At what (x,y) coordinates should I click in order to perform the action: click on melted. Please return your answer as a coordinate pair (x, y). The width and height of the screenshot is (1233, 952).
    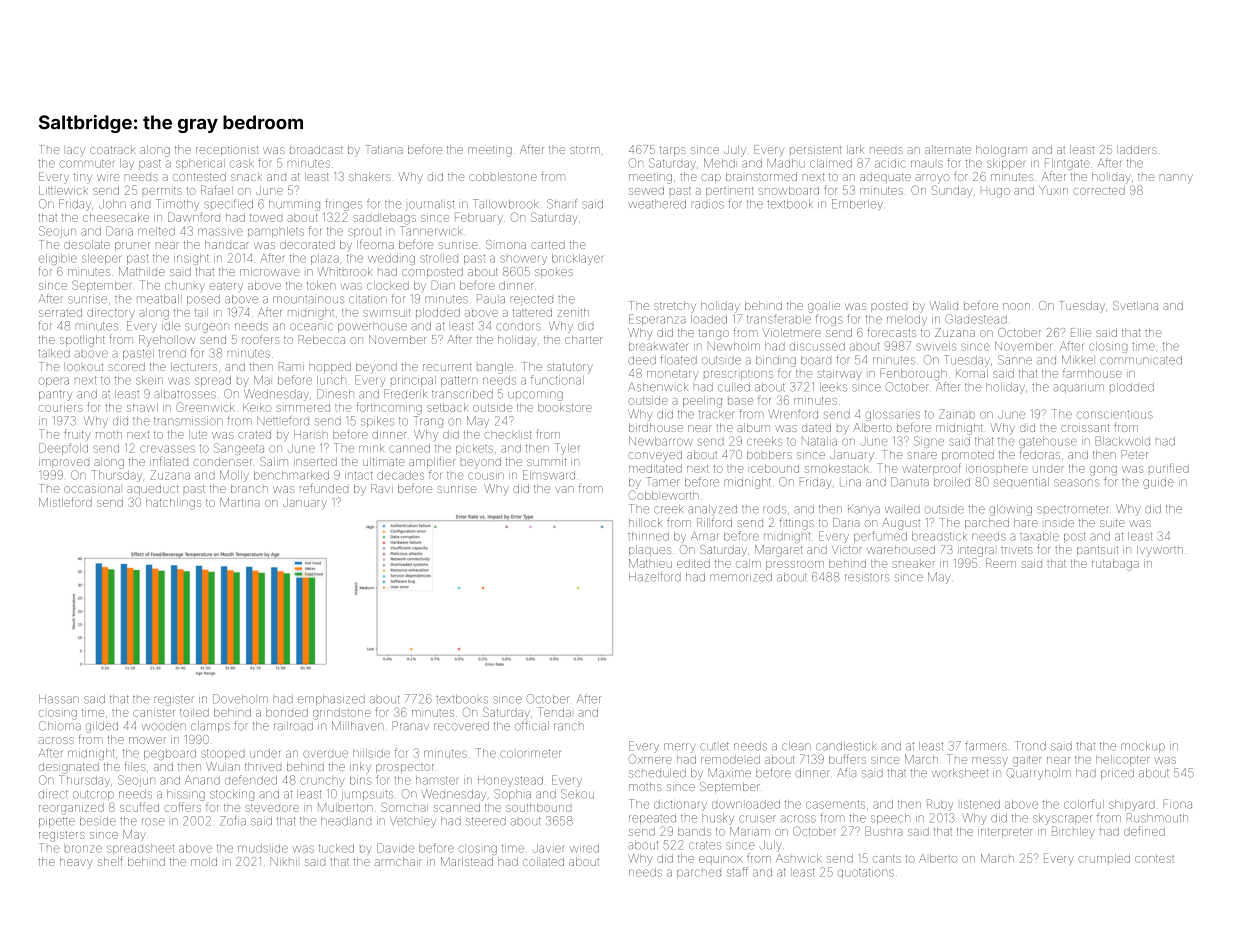
    Looking at the image, I should click on (156, 231).
